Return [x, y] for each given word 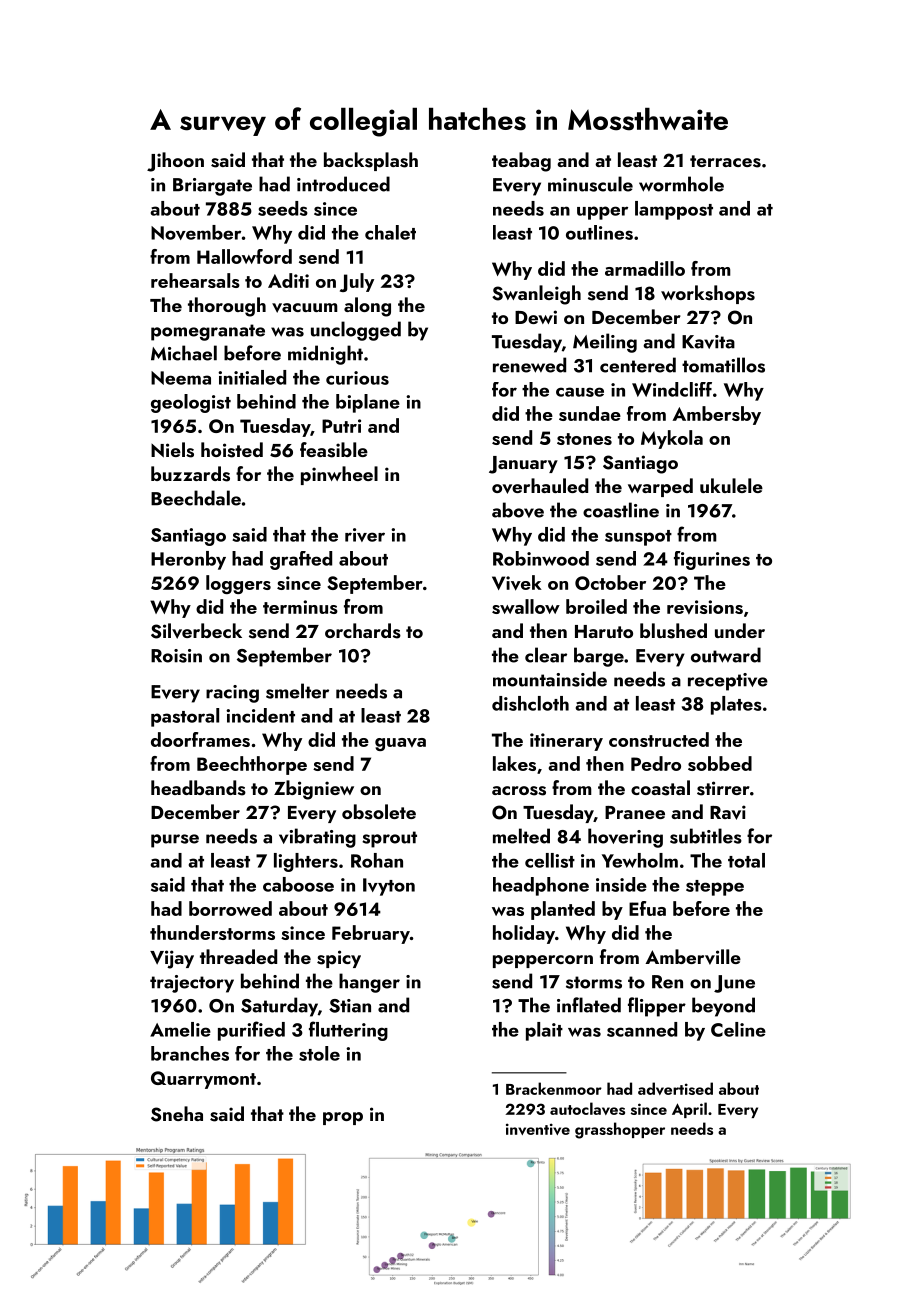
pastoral [185, 717]
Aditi [288, 280]
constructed [659, 739]
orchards [363, 631]
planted [563, 910]
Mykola [672, 439]
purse [175, 841]
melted [521, 836]
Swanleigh [536, 295]
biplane [368, 403]
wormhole [681, 184]
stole [319, 1053]
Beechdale [196, 498]
